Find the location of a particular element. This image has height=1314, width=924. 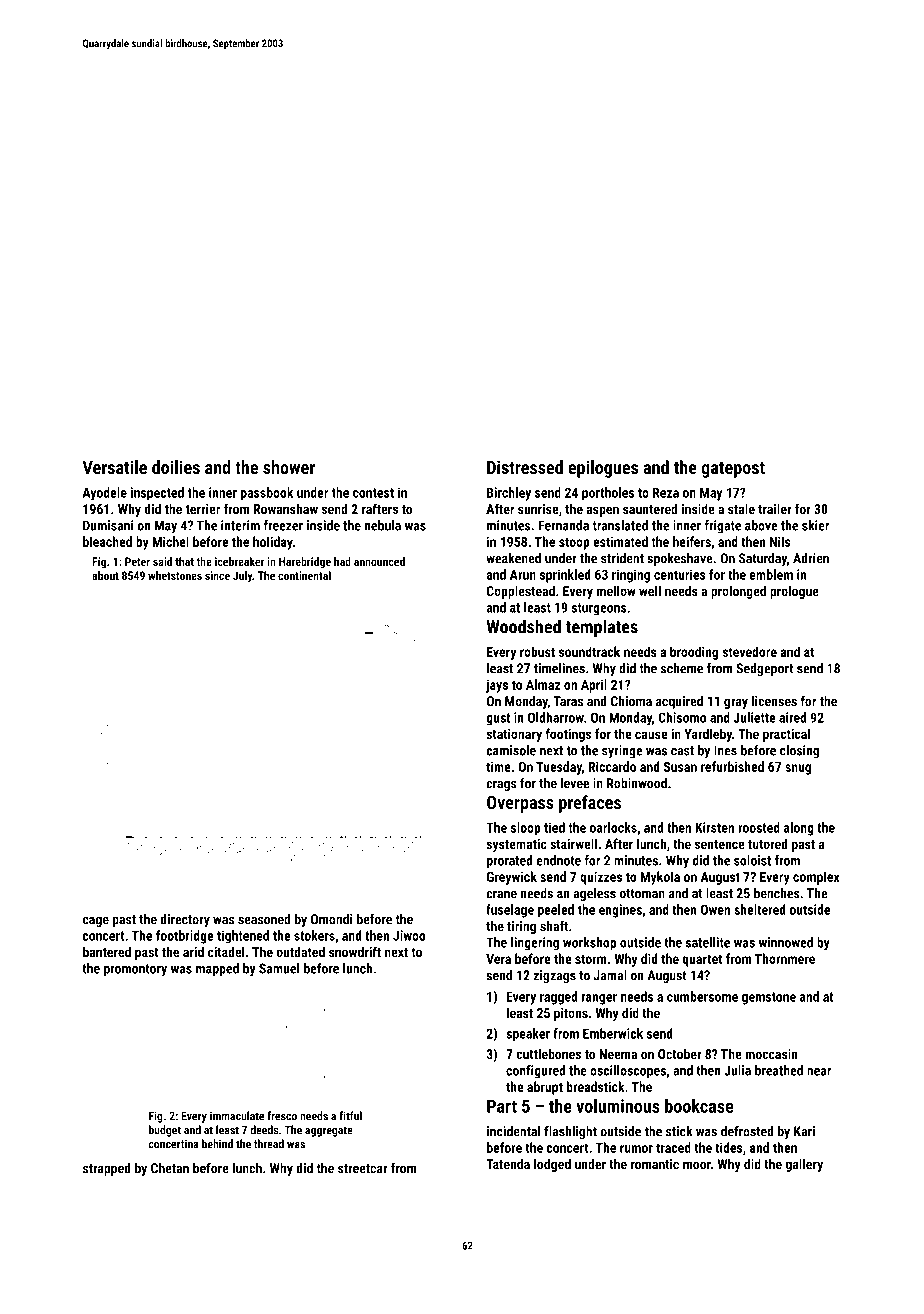

gatepost is located at coordinates (733, 470).
